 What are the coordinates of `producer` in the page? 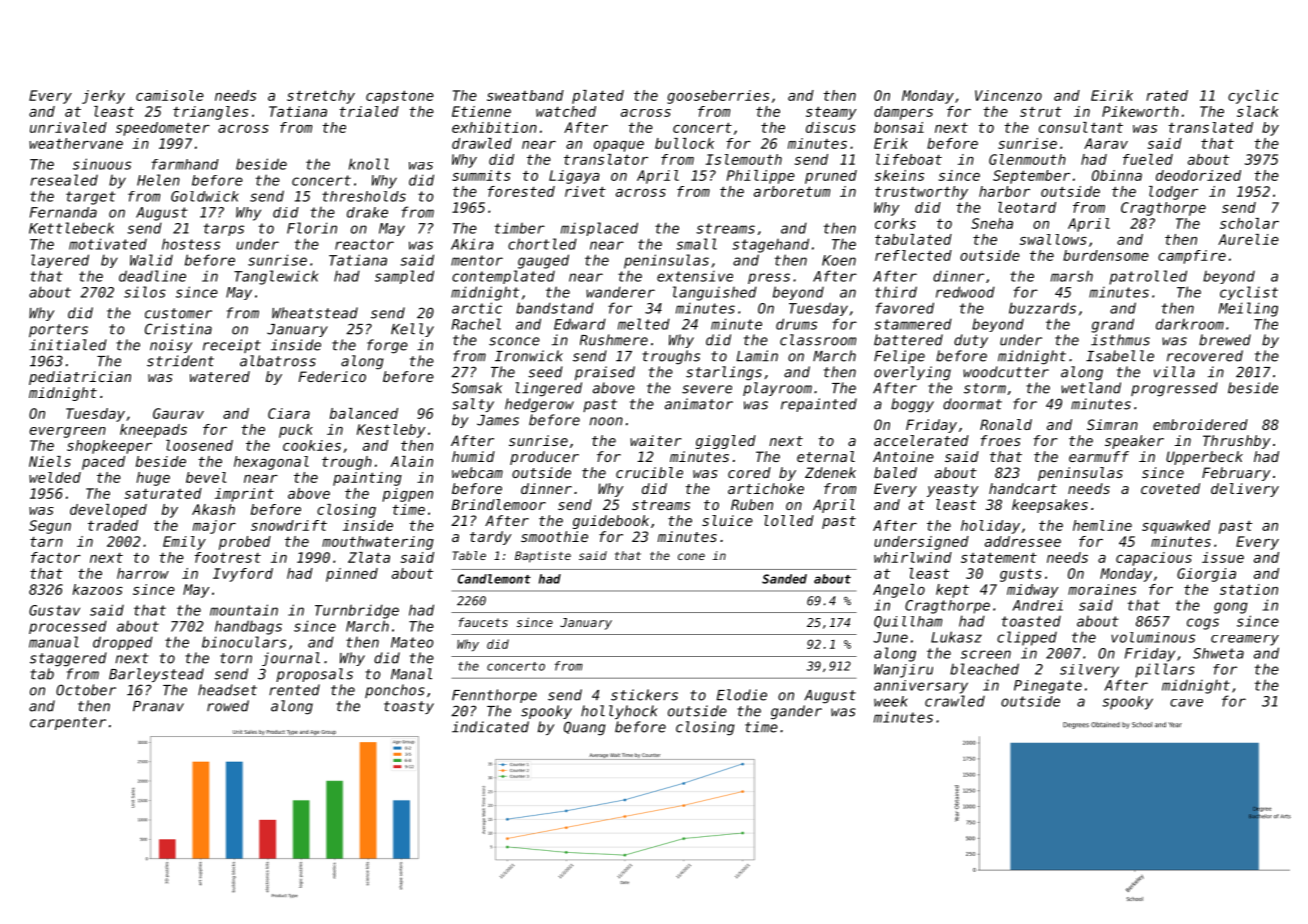 It's located at (544, 458).
